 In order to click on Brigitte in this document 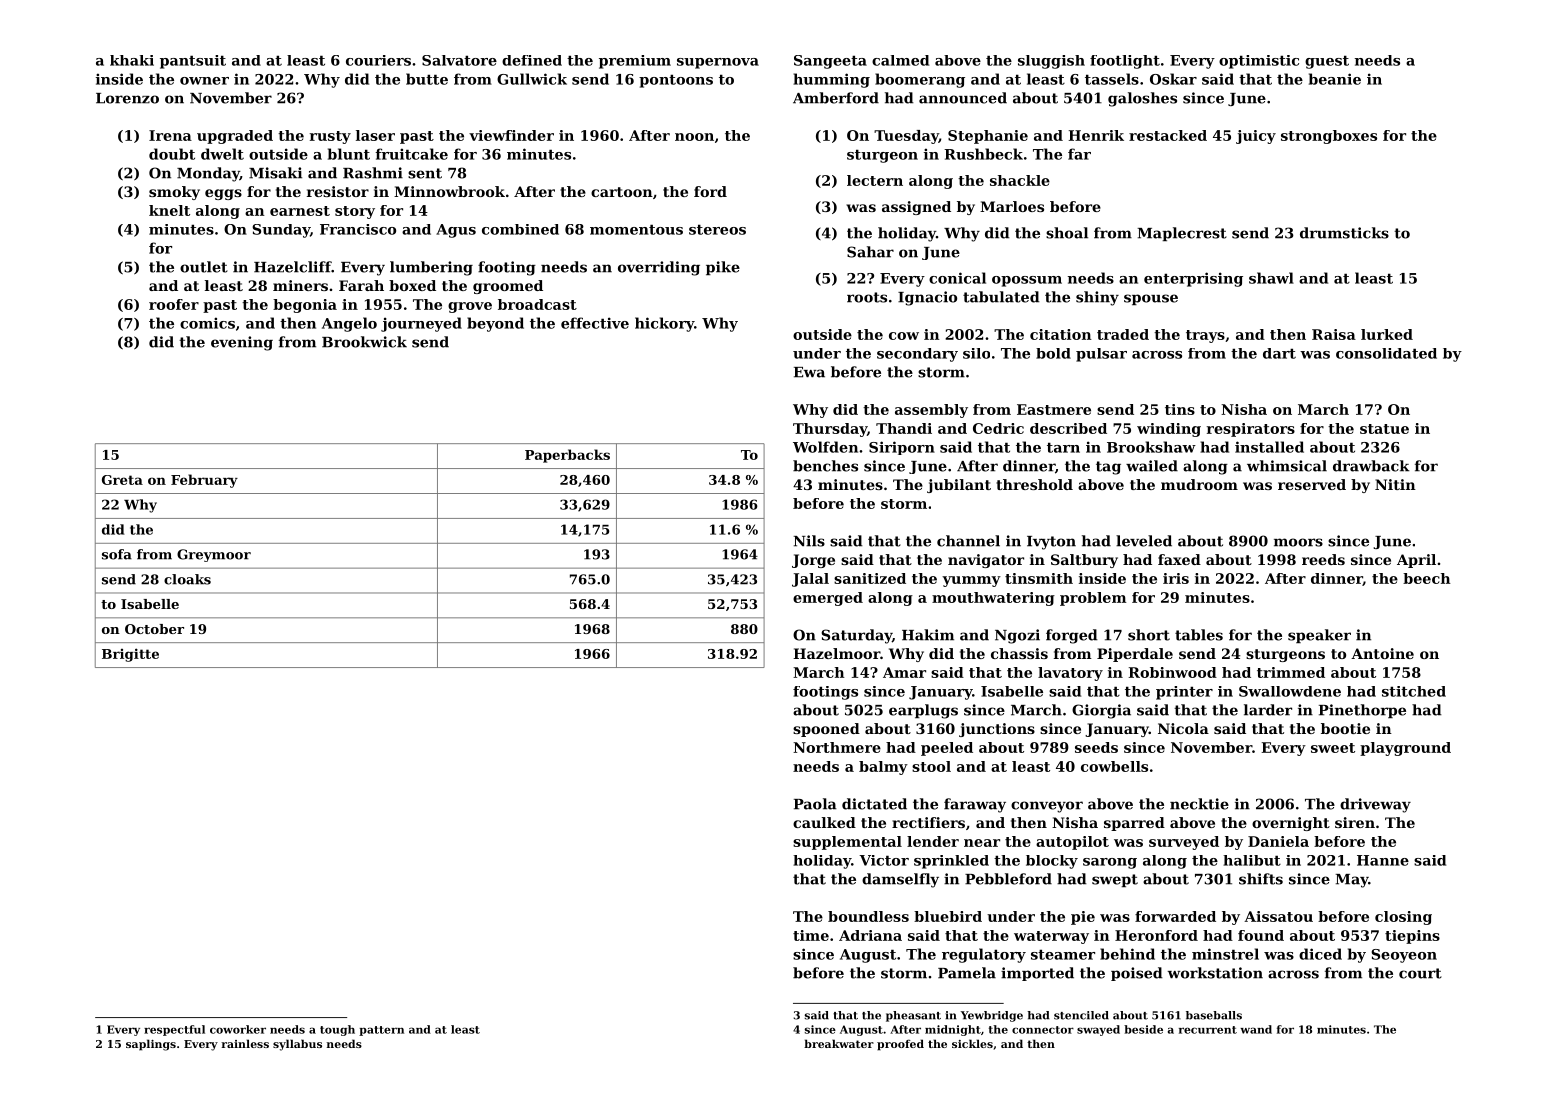, I will do `click(130, 655)`.
